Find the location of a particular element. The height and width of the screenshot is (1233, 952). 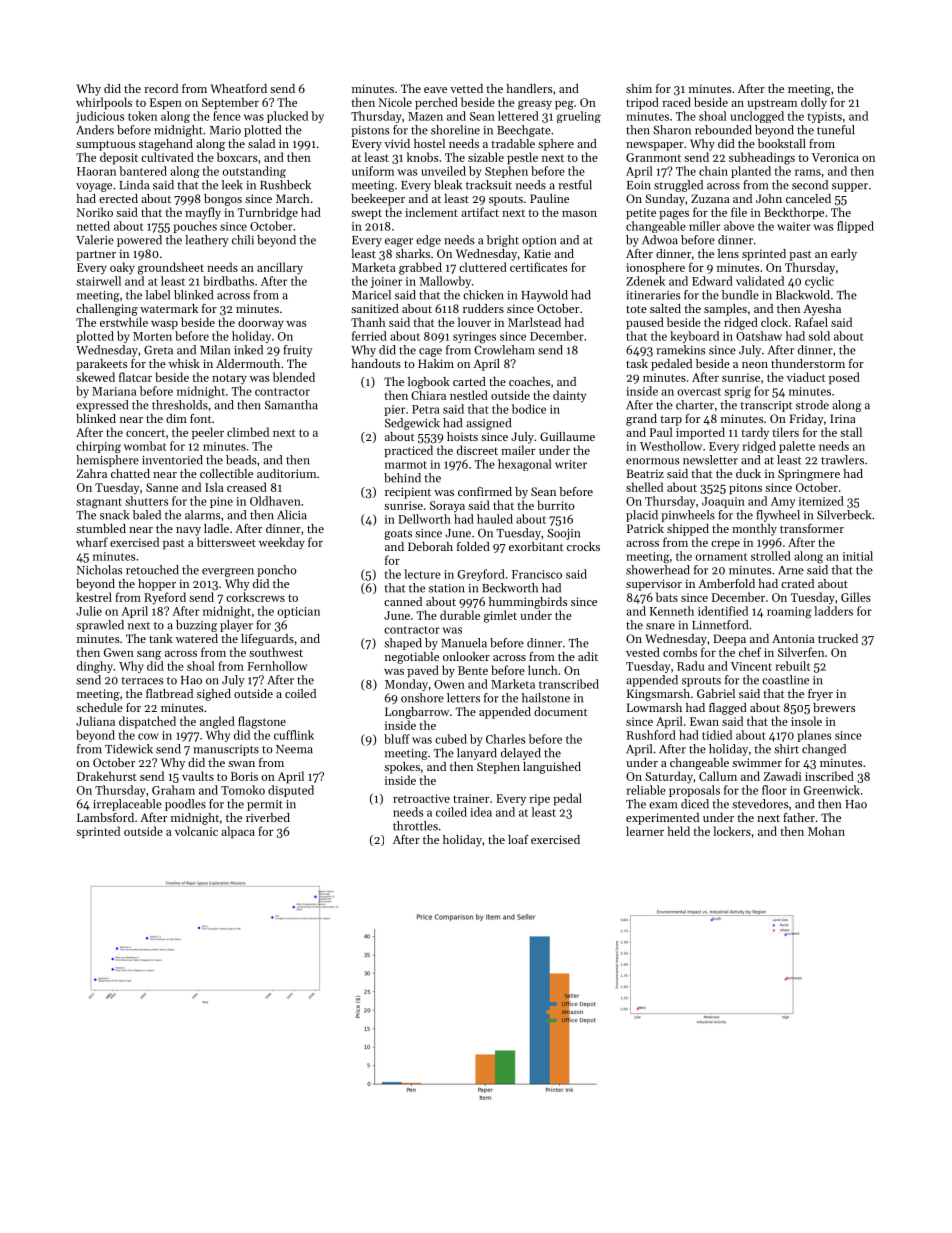

boxcars is located at coordinates (237, 157).
